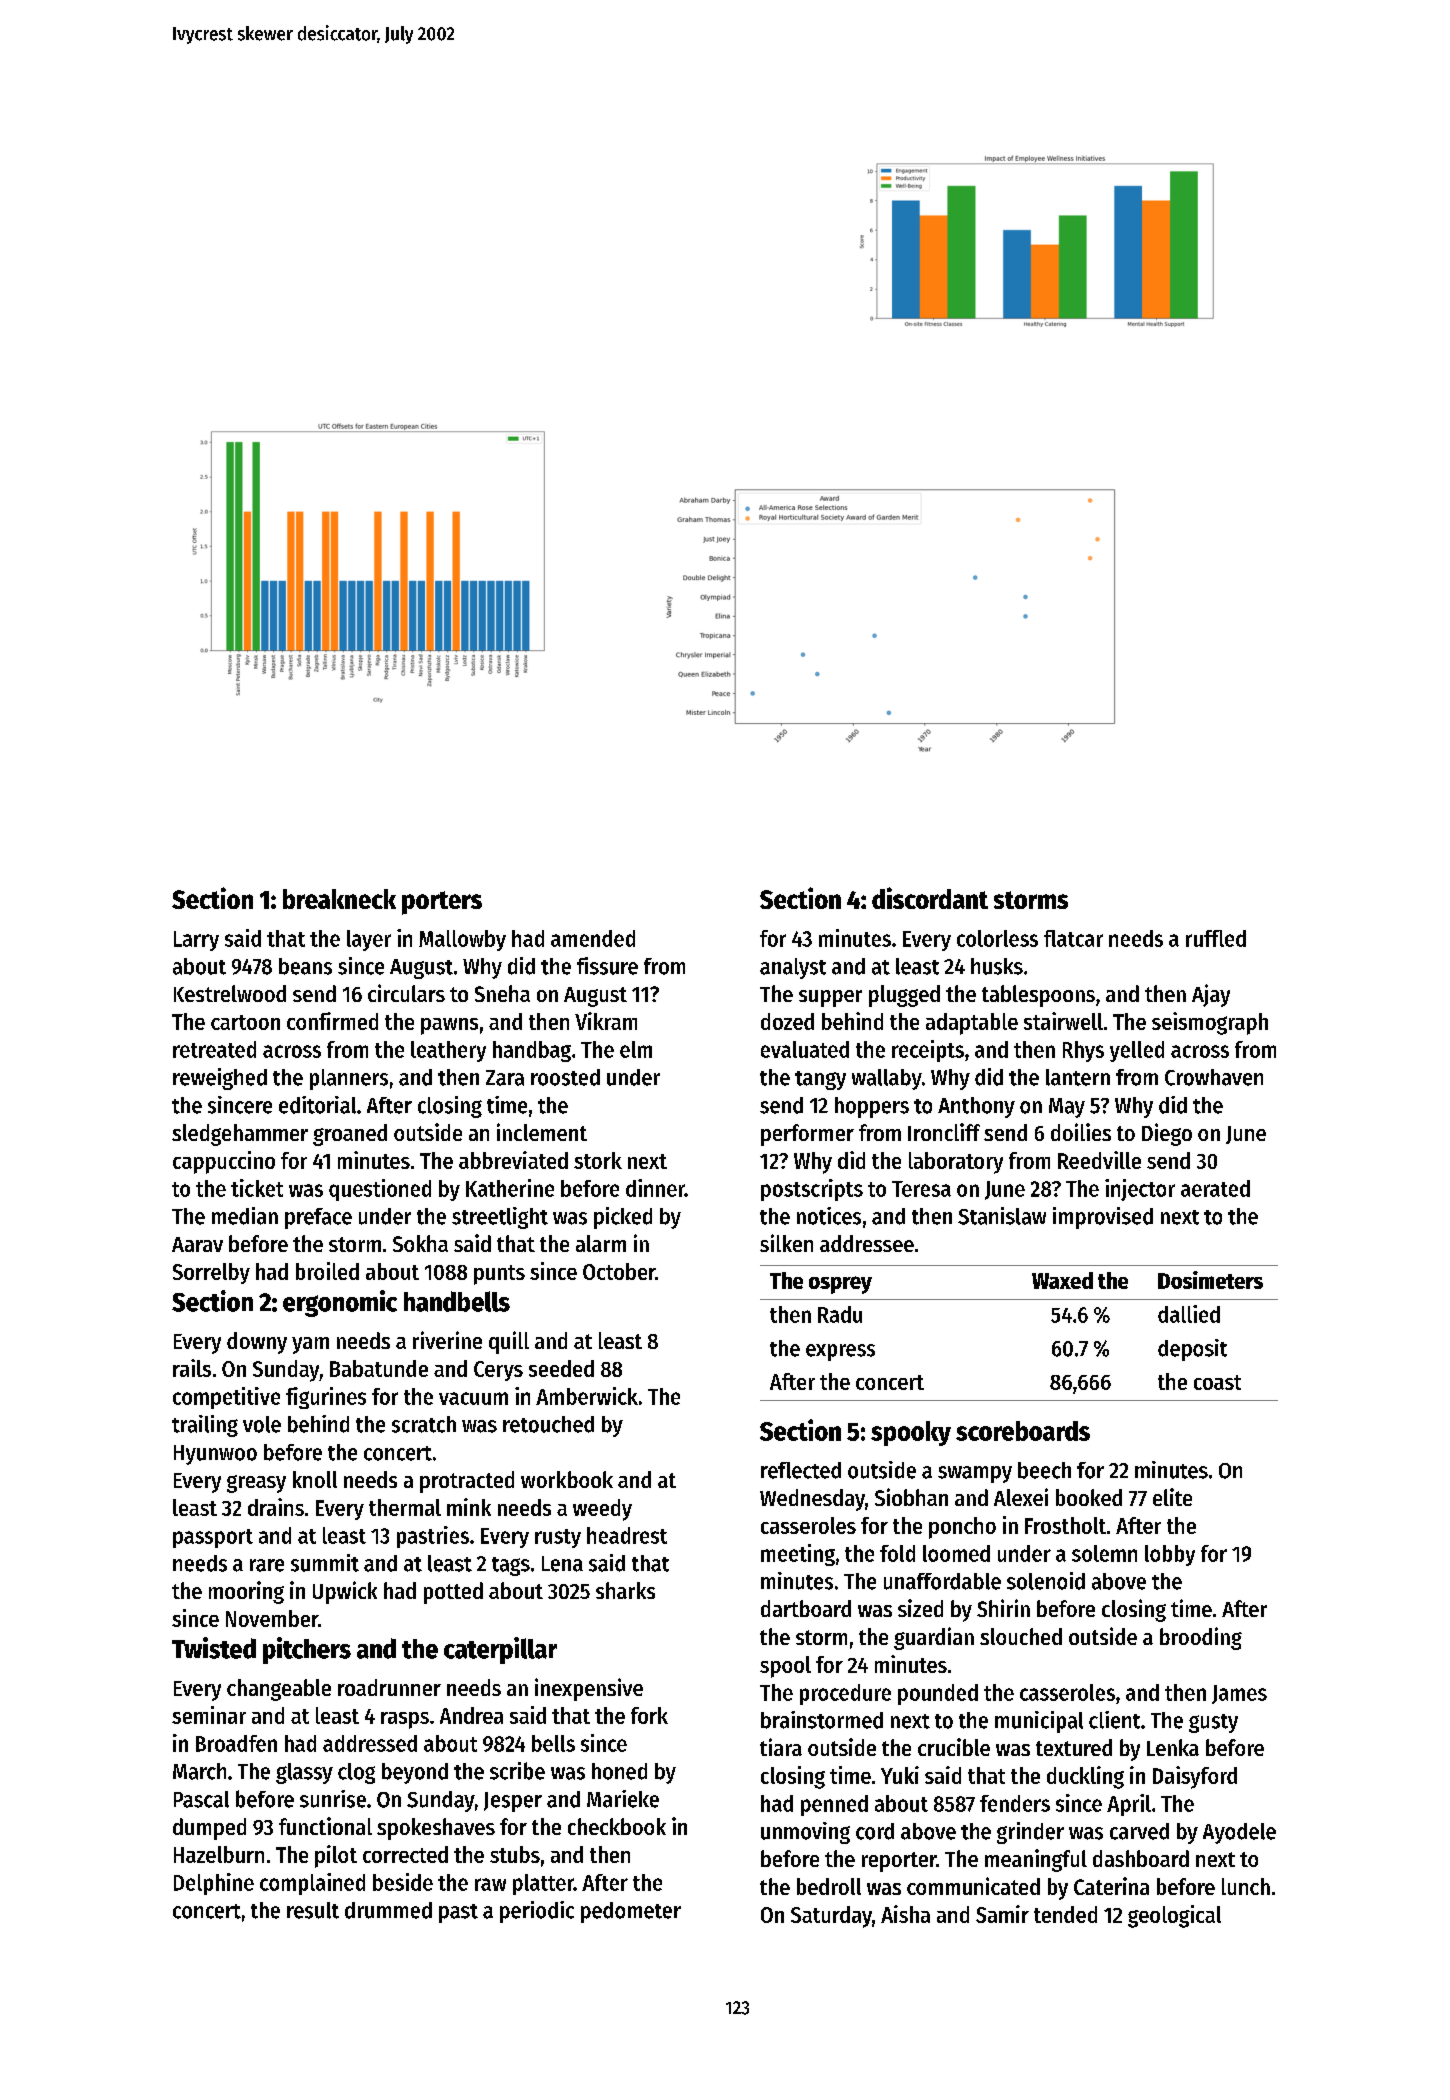 Image resolution: width=1450 pixels, height=2100 pixels. I want to click on glassy, so click(304, 1773).
